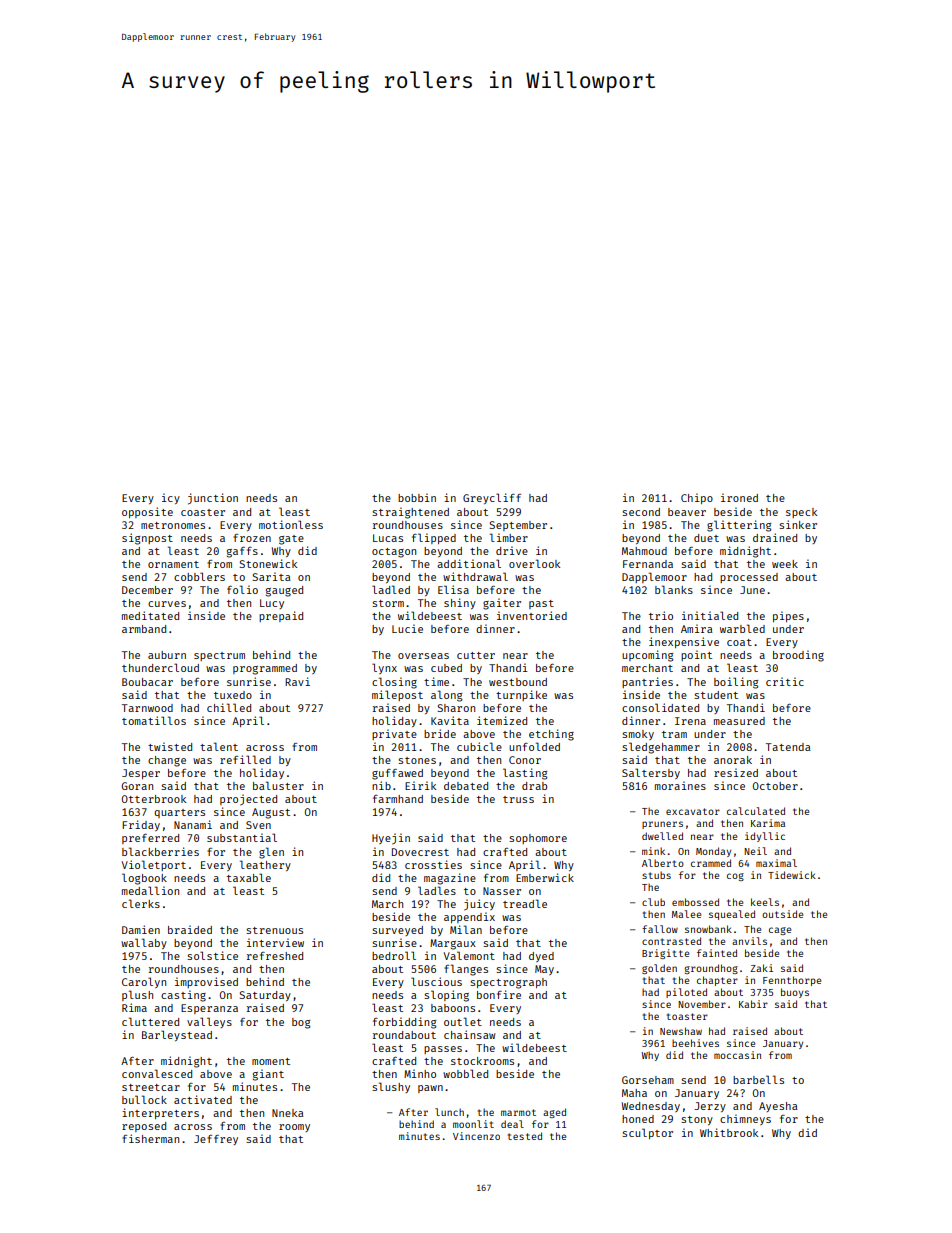 This screenshot has width=952, height=1233. Describe the element at coordinates (647, 1133) in the screenshot. I see `sculptor` at that location.
